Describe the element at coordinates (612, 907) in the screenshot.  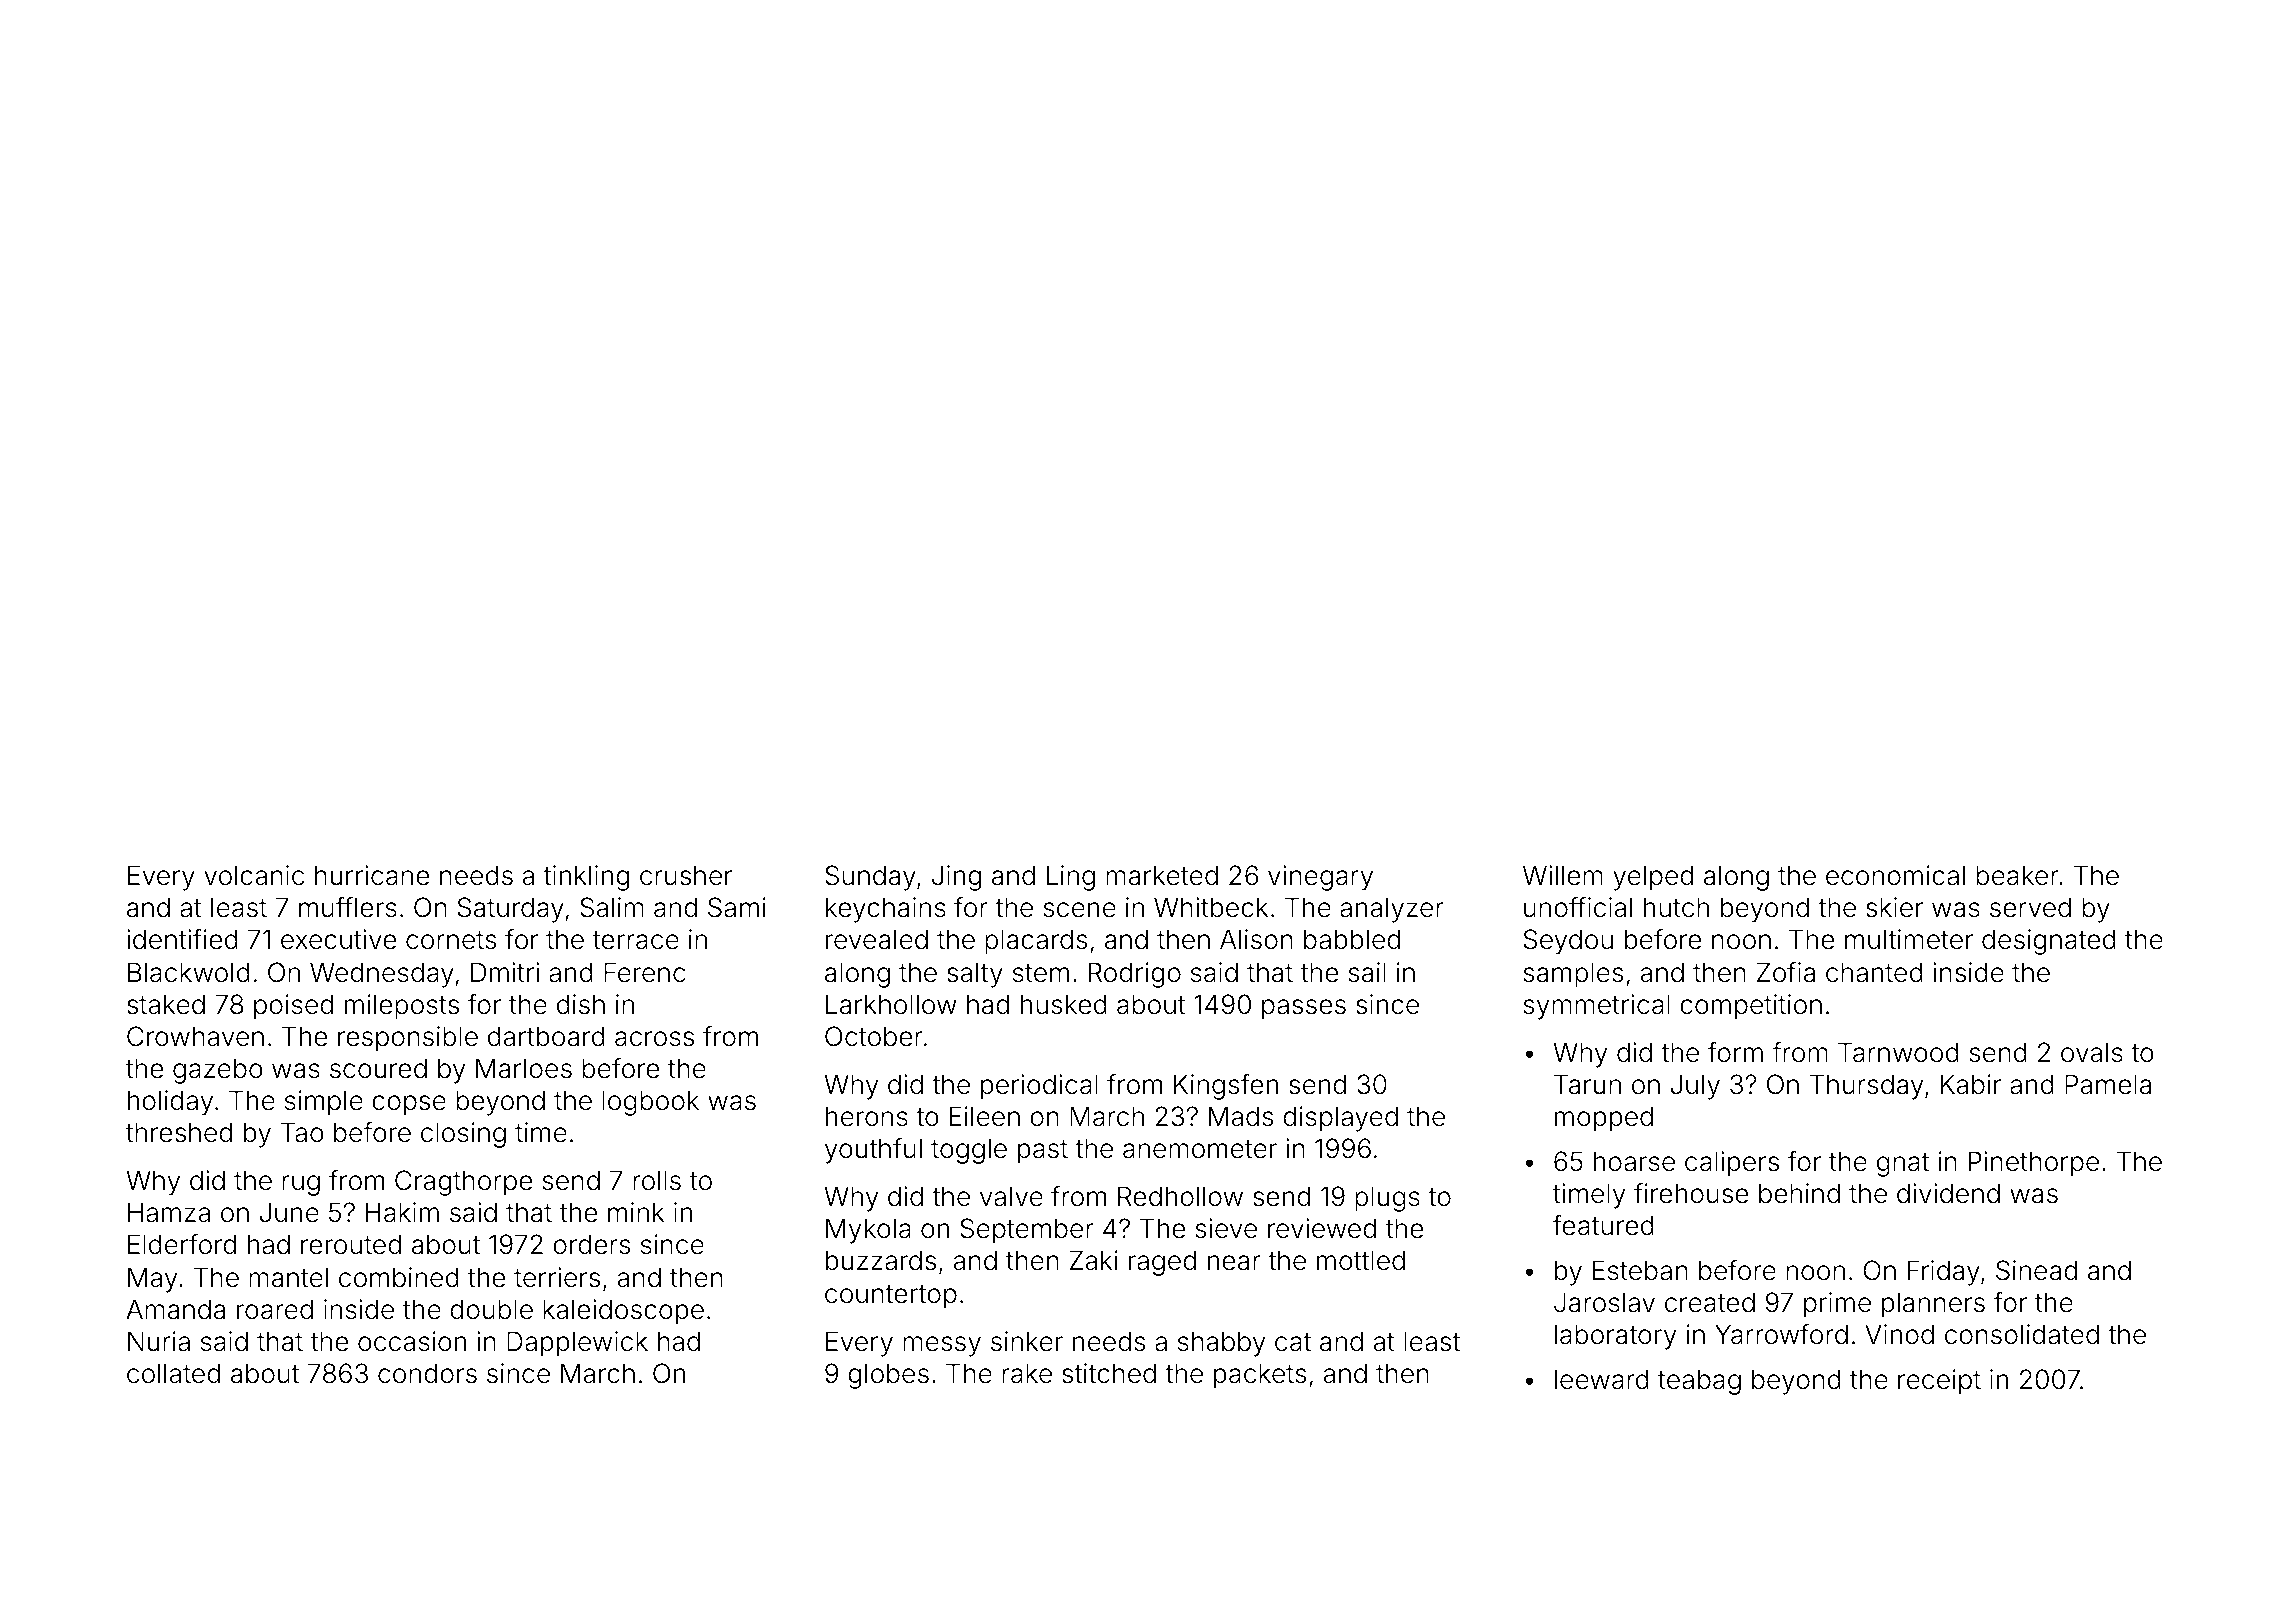
I see `Salim` at that location.
